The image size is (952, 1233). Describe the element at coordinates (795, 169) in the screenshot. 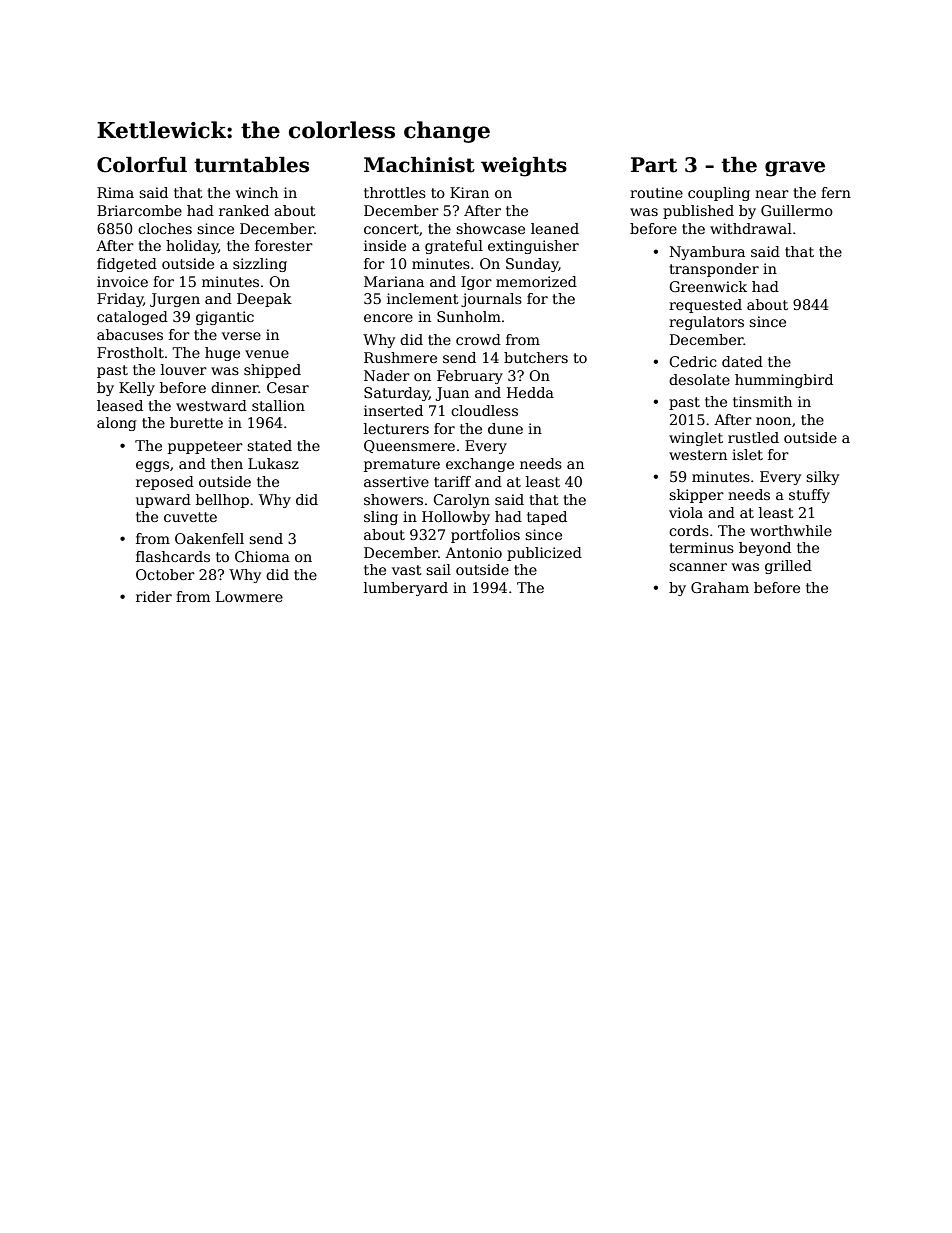

I see `grave` at that location.
